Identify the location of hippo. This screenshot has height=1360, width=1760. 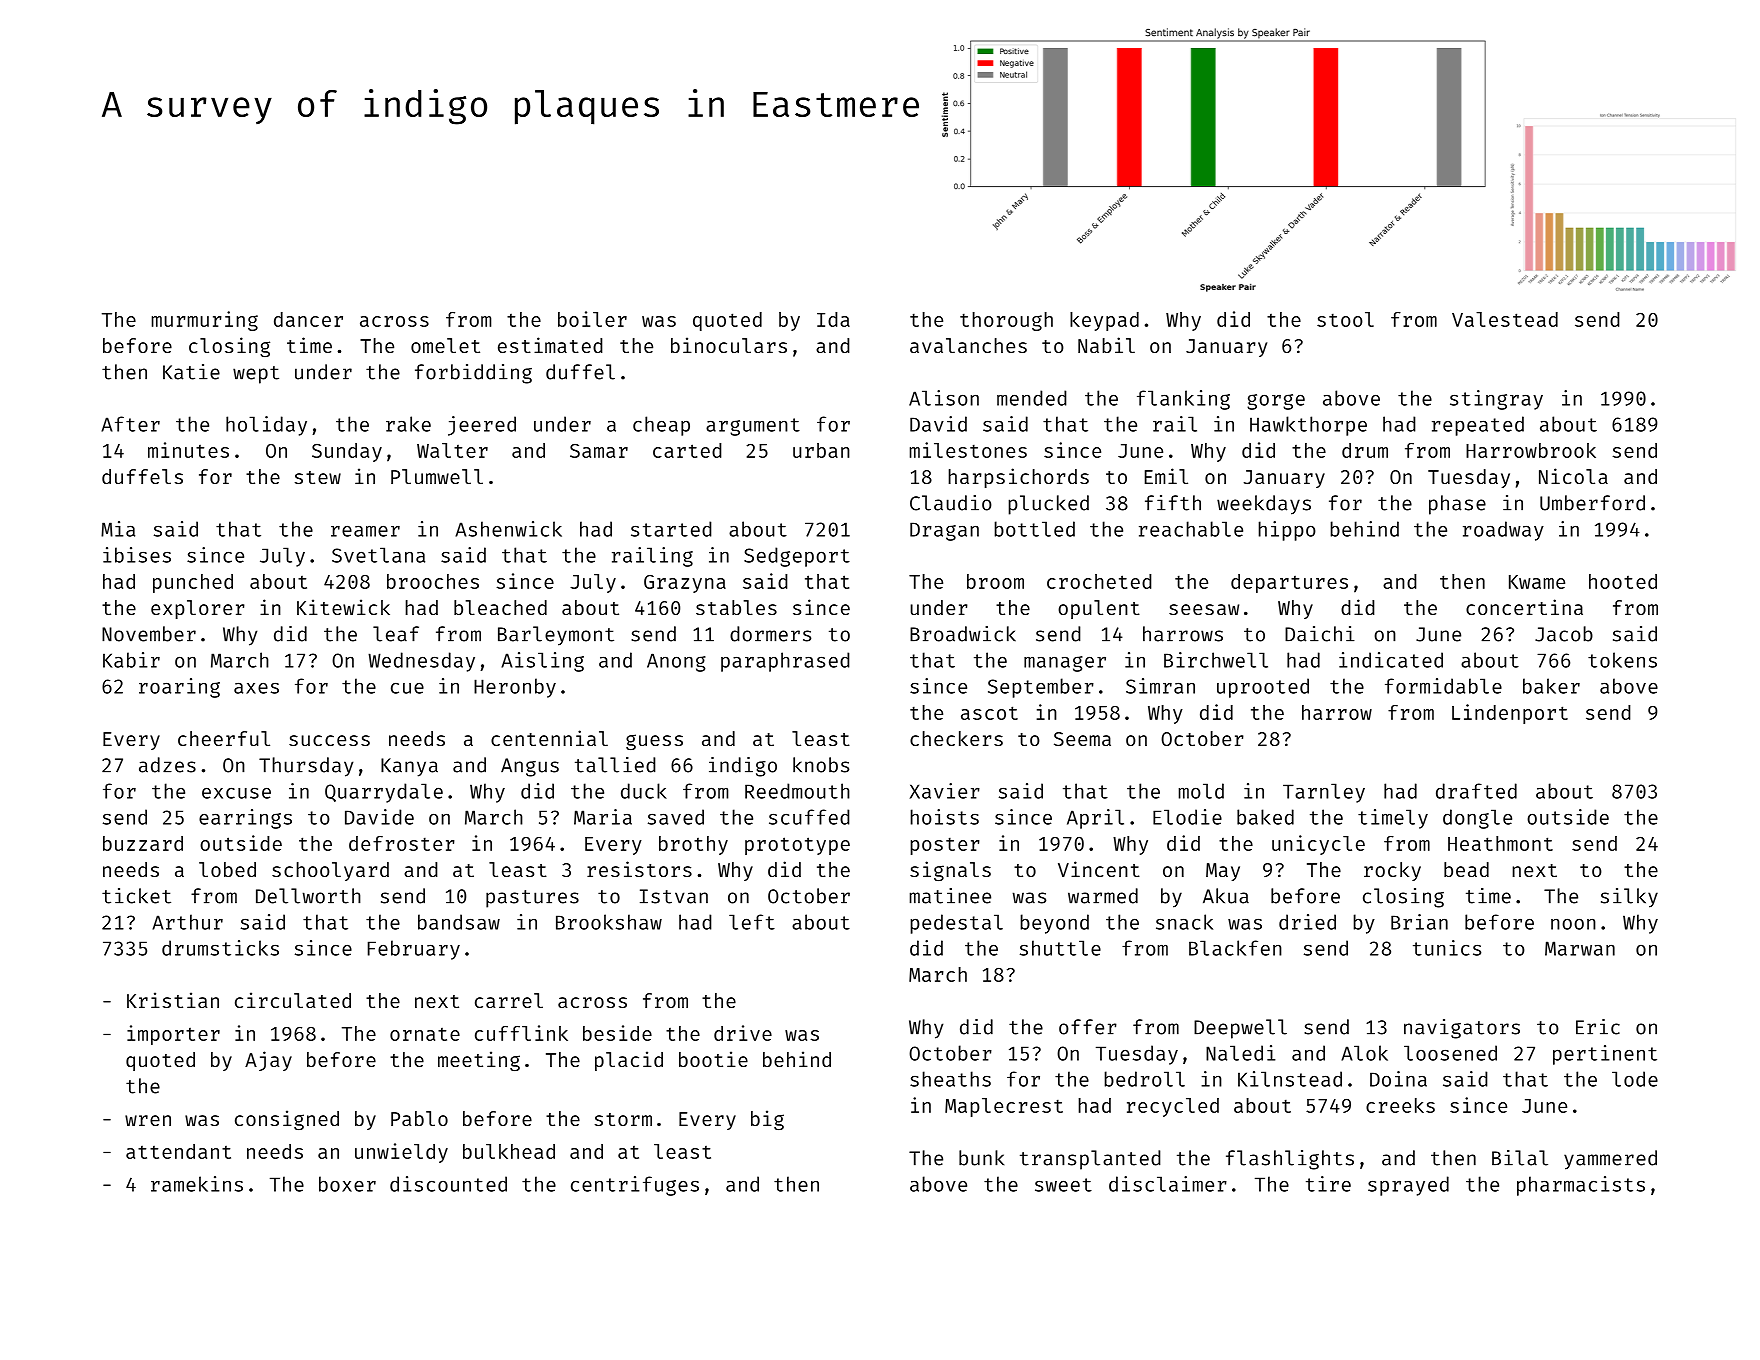
(1287, 531).
